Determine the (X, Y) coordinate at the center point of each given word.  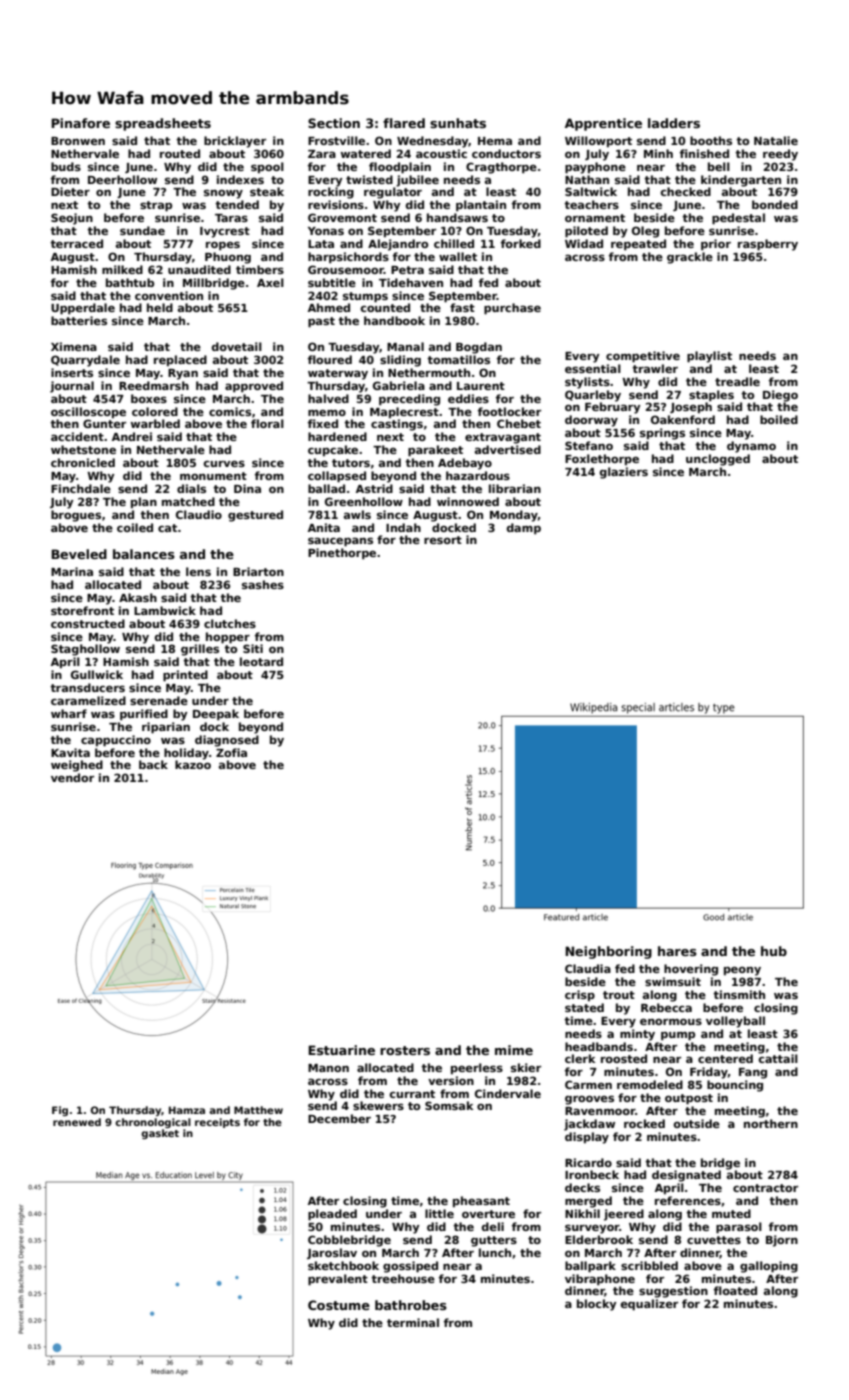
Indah (403, 527)
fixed (323, 423)
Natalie (776, 140)
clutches (230, 623)
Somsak (449, 1105)
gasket (160, 1134)
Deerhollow (122, 179)
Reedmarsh (154, 385)
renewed (77, 1122)
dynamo (751, 447)
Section (334, 123)
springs (662, 434)
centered (725, 1058)
